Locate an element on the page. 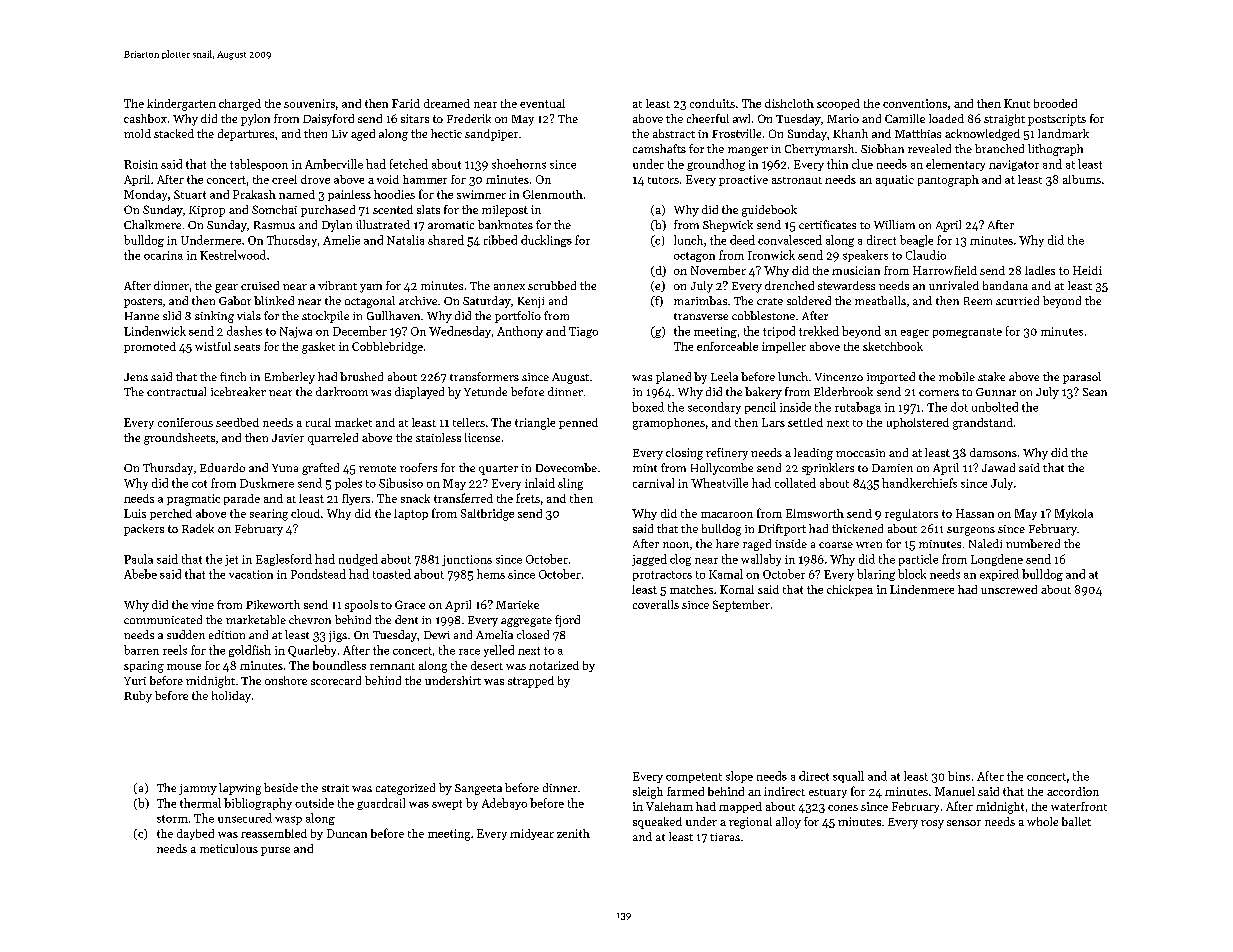 This page has width=1233, height=952. cloud is located at coordinates (305, 513).
